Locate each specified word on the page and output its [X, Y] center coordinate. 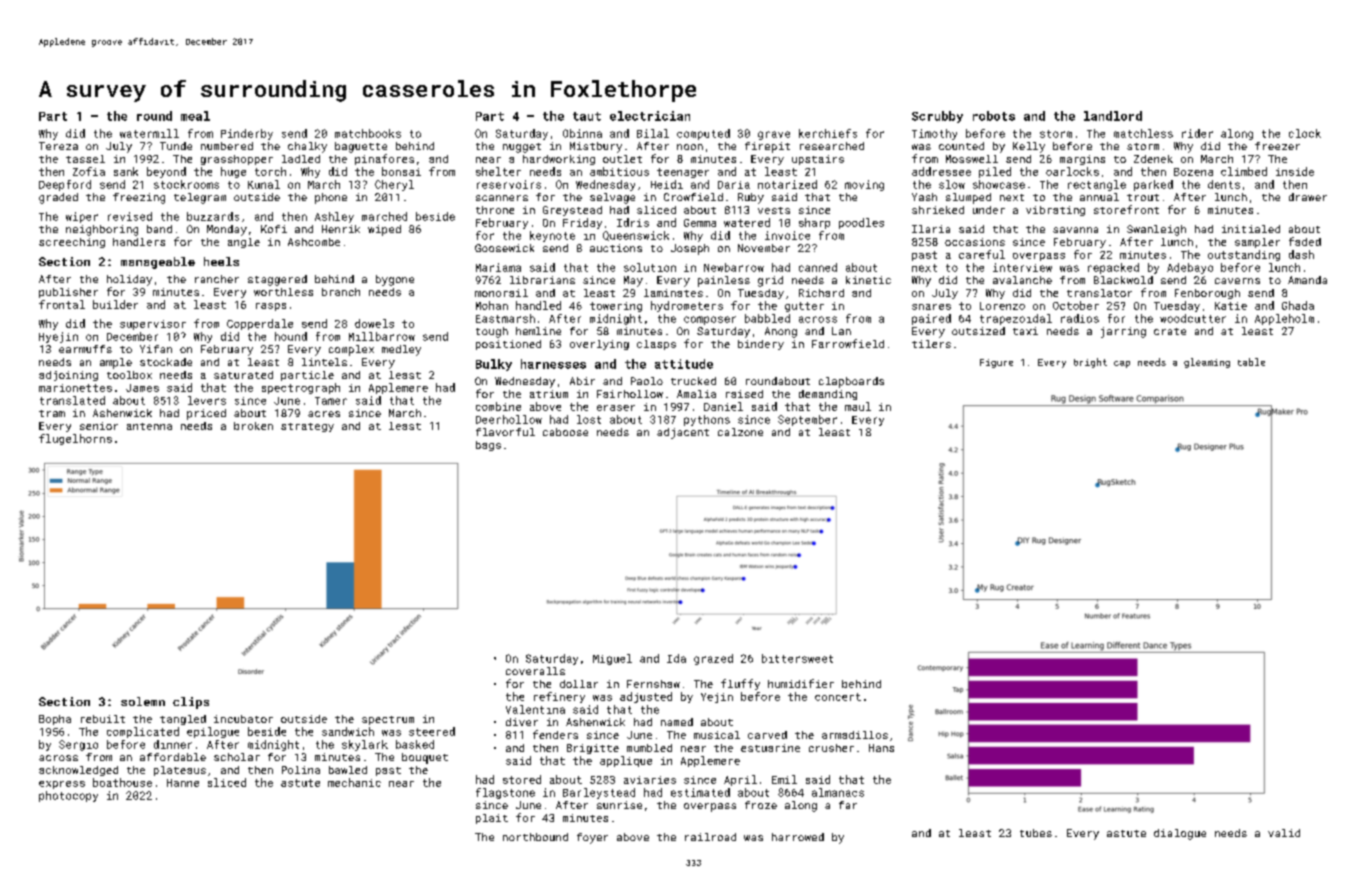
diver [522, 722]
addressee [941, 171]
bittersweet [797, 658]
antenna [149, 426]
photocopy [68, 796]
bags [488, 446]
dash [1301, 254]
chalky [307, 147]
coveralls [535, 671]
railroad [710, 837]
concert [838, 697]
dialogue [1180, 834]
